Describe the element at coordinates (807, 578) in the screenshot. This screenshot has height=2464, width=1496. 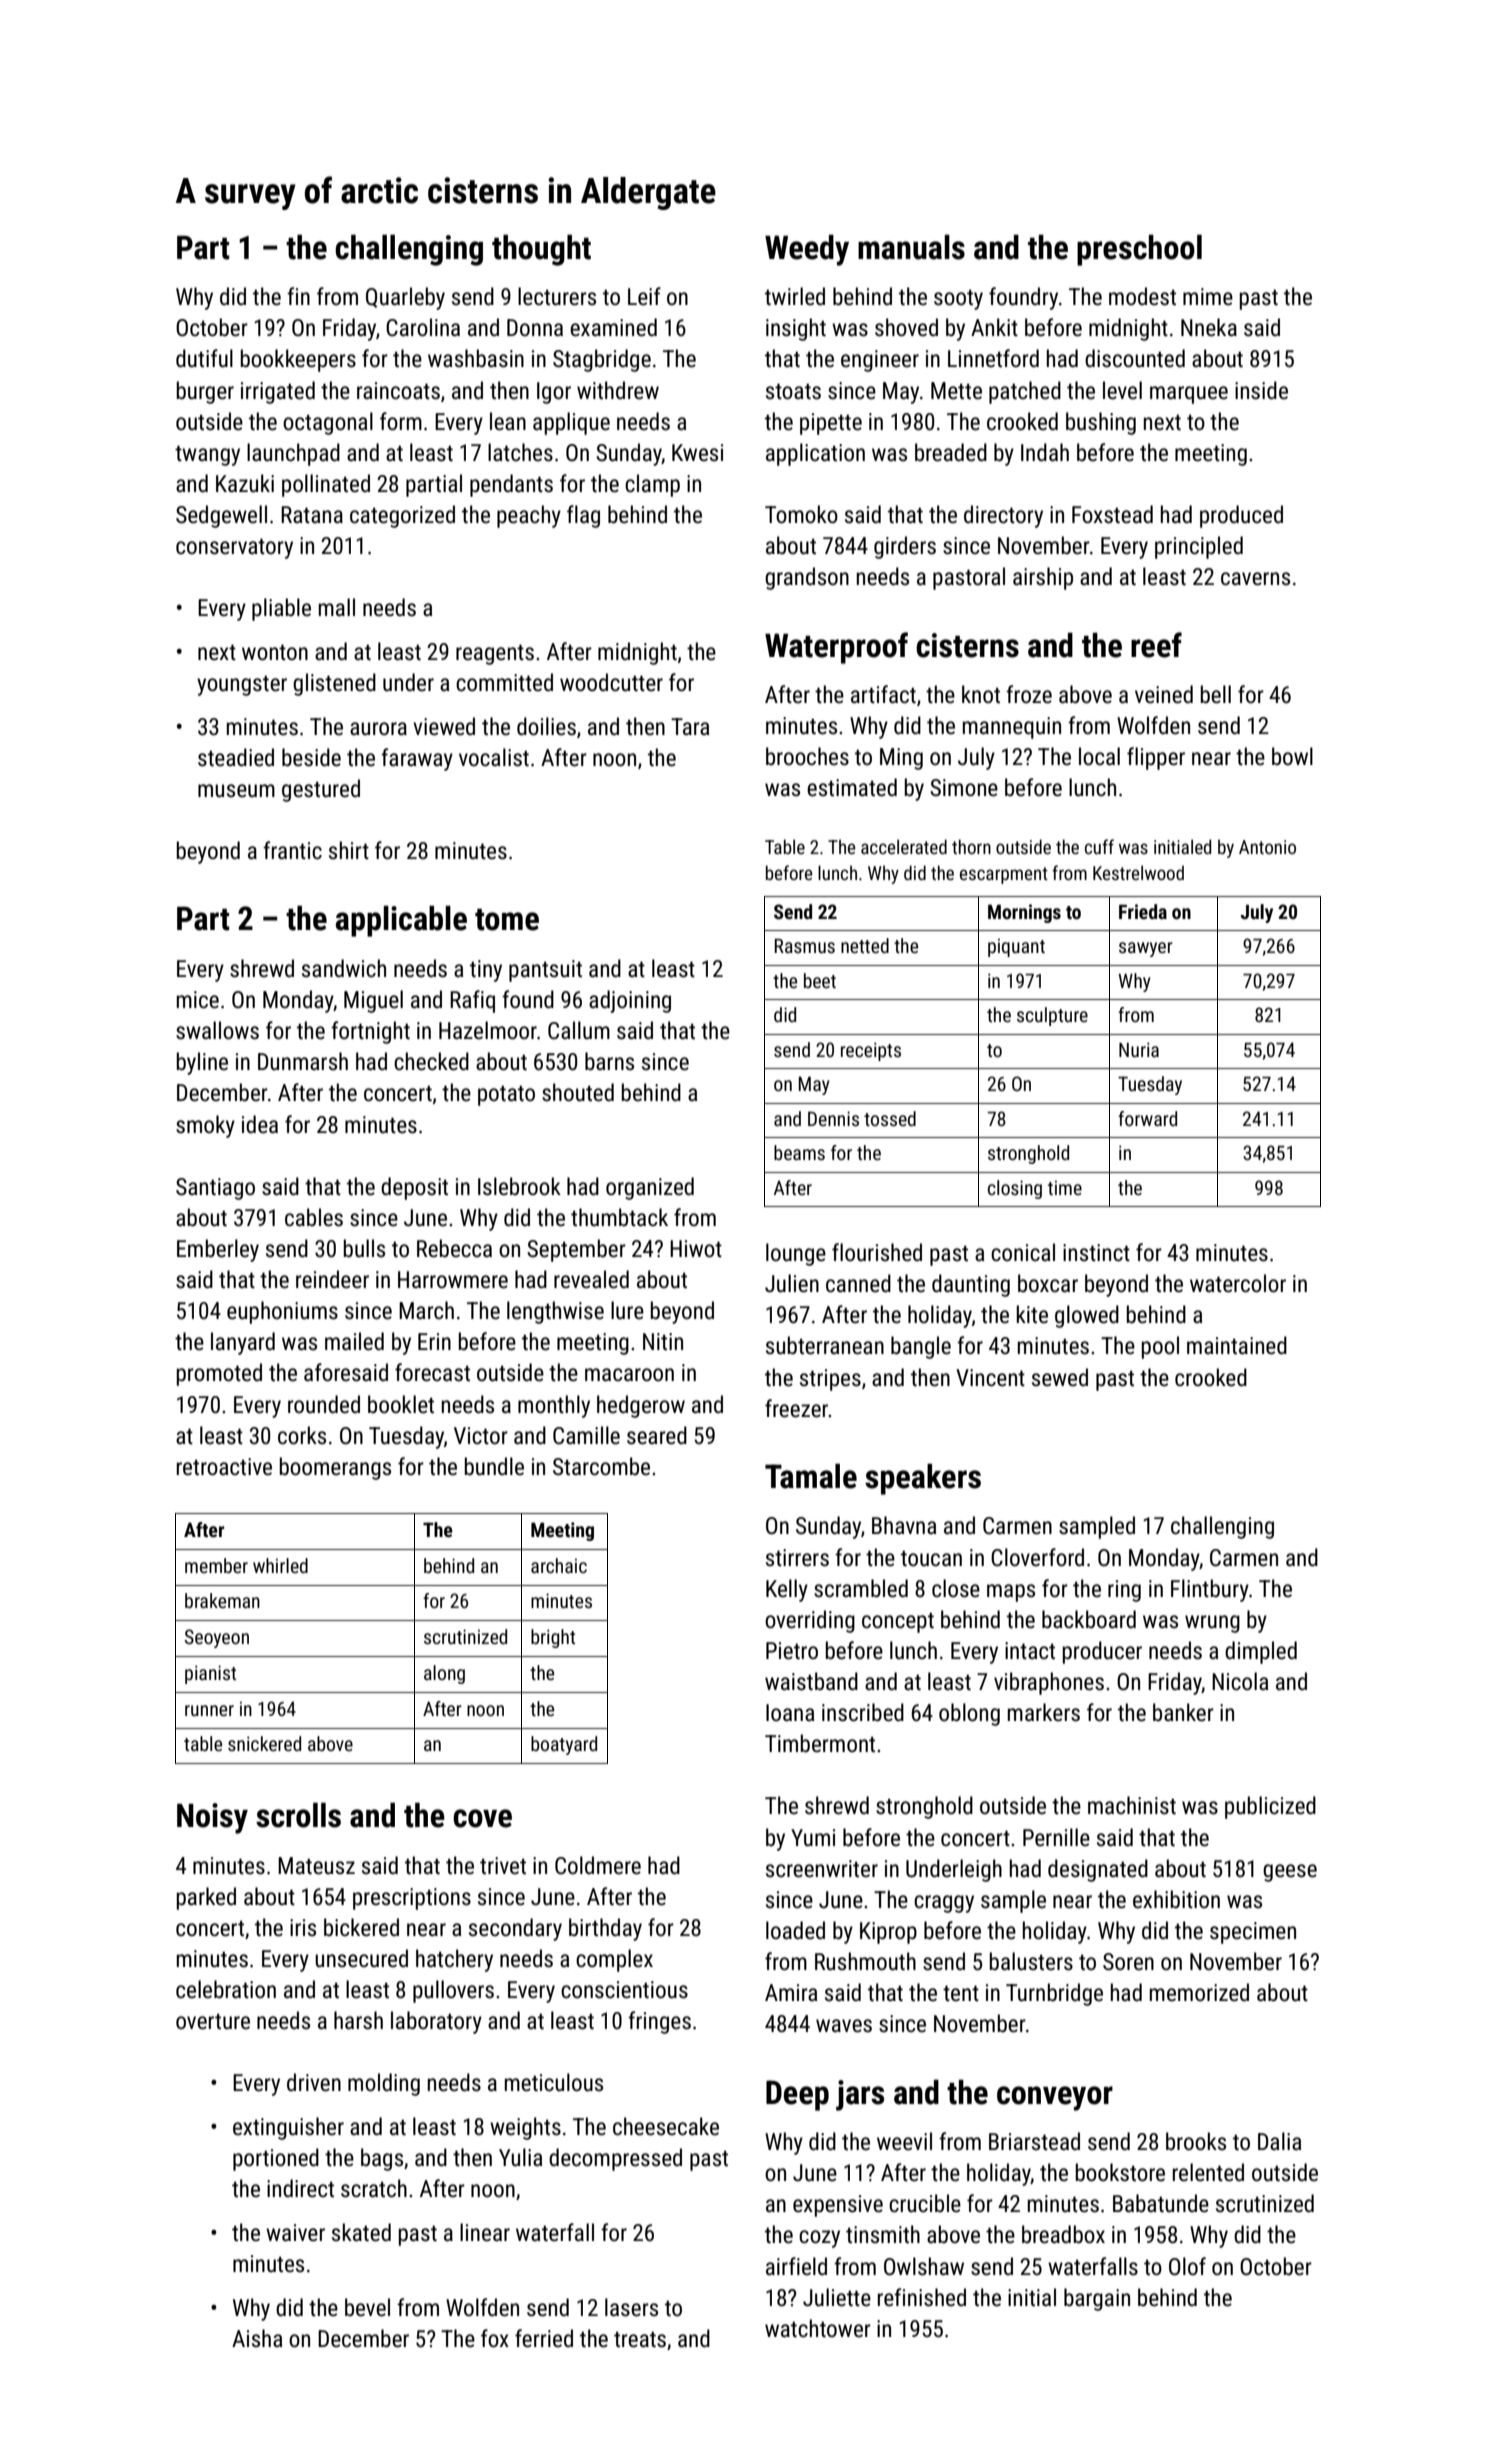
I see `grandson` at that location.
